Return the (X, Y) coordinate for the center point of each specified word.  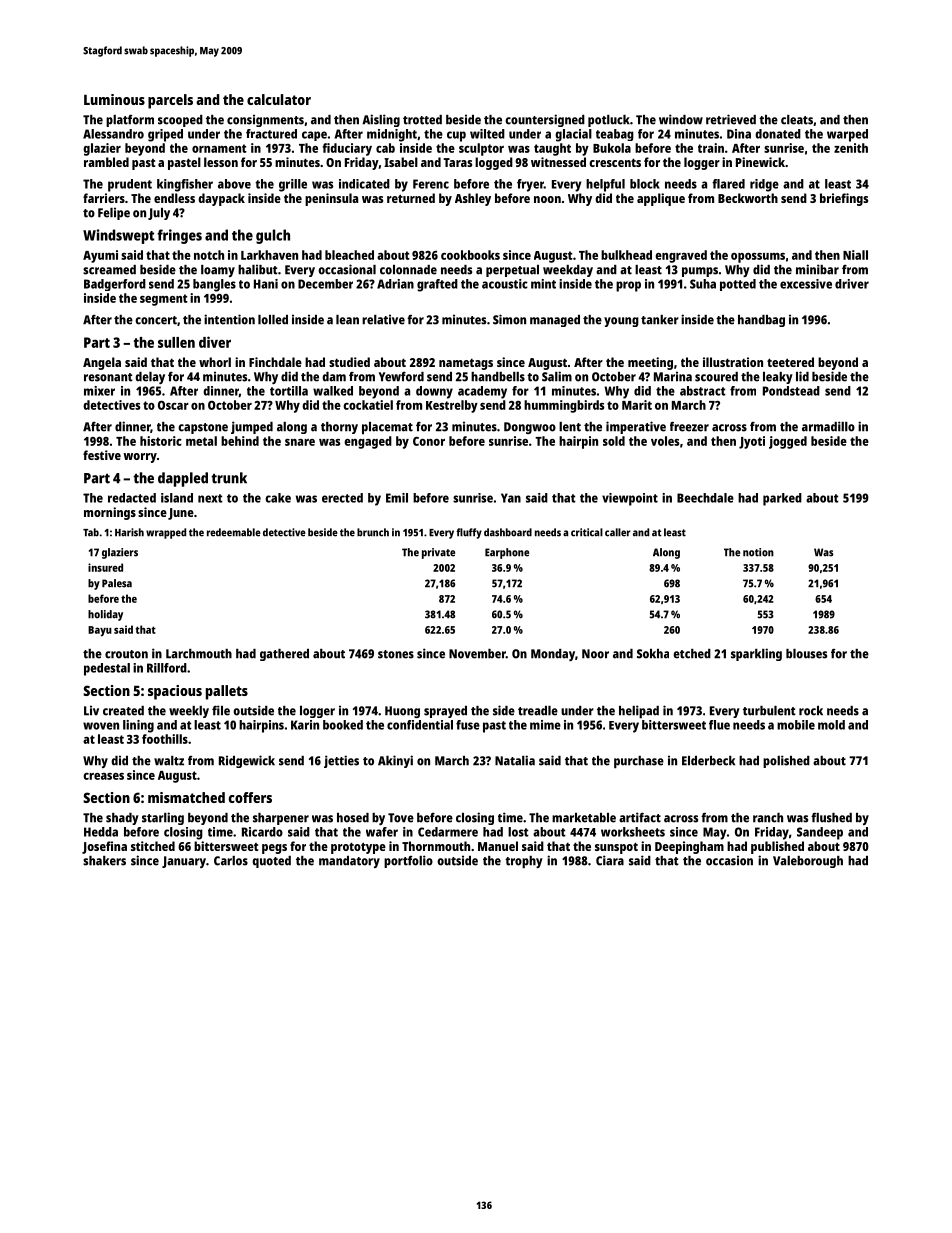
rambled (106, 162)
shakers (104, 861)
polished (786, 761)
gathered (284, 655)
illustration (733, 362)
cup (456, 136)
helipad (639, 711)
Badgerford (115, 285)
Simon (509, 319)
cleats (797, 120)
